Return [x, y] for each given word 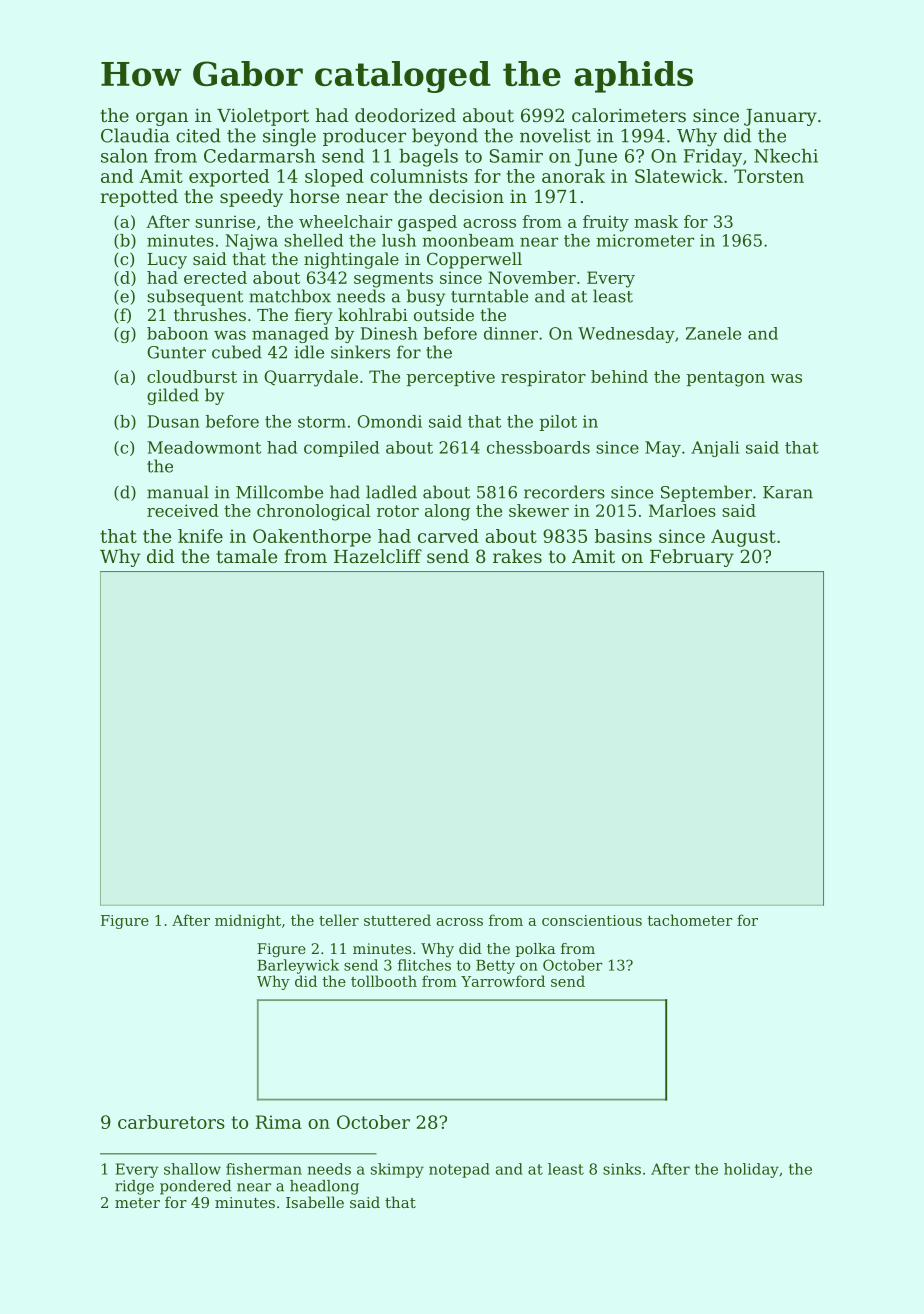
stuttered [397, 920]
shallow [192, 1169]
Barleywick [298, 966]
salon [124, 156]
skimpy [397, 1170]
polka [535, 950]
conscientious [592, 920]
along [447, 512]
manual [178, 492]
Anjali [715, 449]
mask [656, 221]
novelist [555, 135]
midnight [248, 921]
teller [339, 920]
